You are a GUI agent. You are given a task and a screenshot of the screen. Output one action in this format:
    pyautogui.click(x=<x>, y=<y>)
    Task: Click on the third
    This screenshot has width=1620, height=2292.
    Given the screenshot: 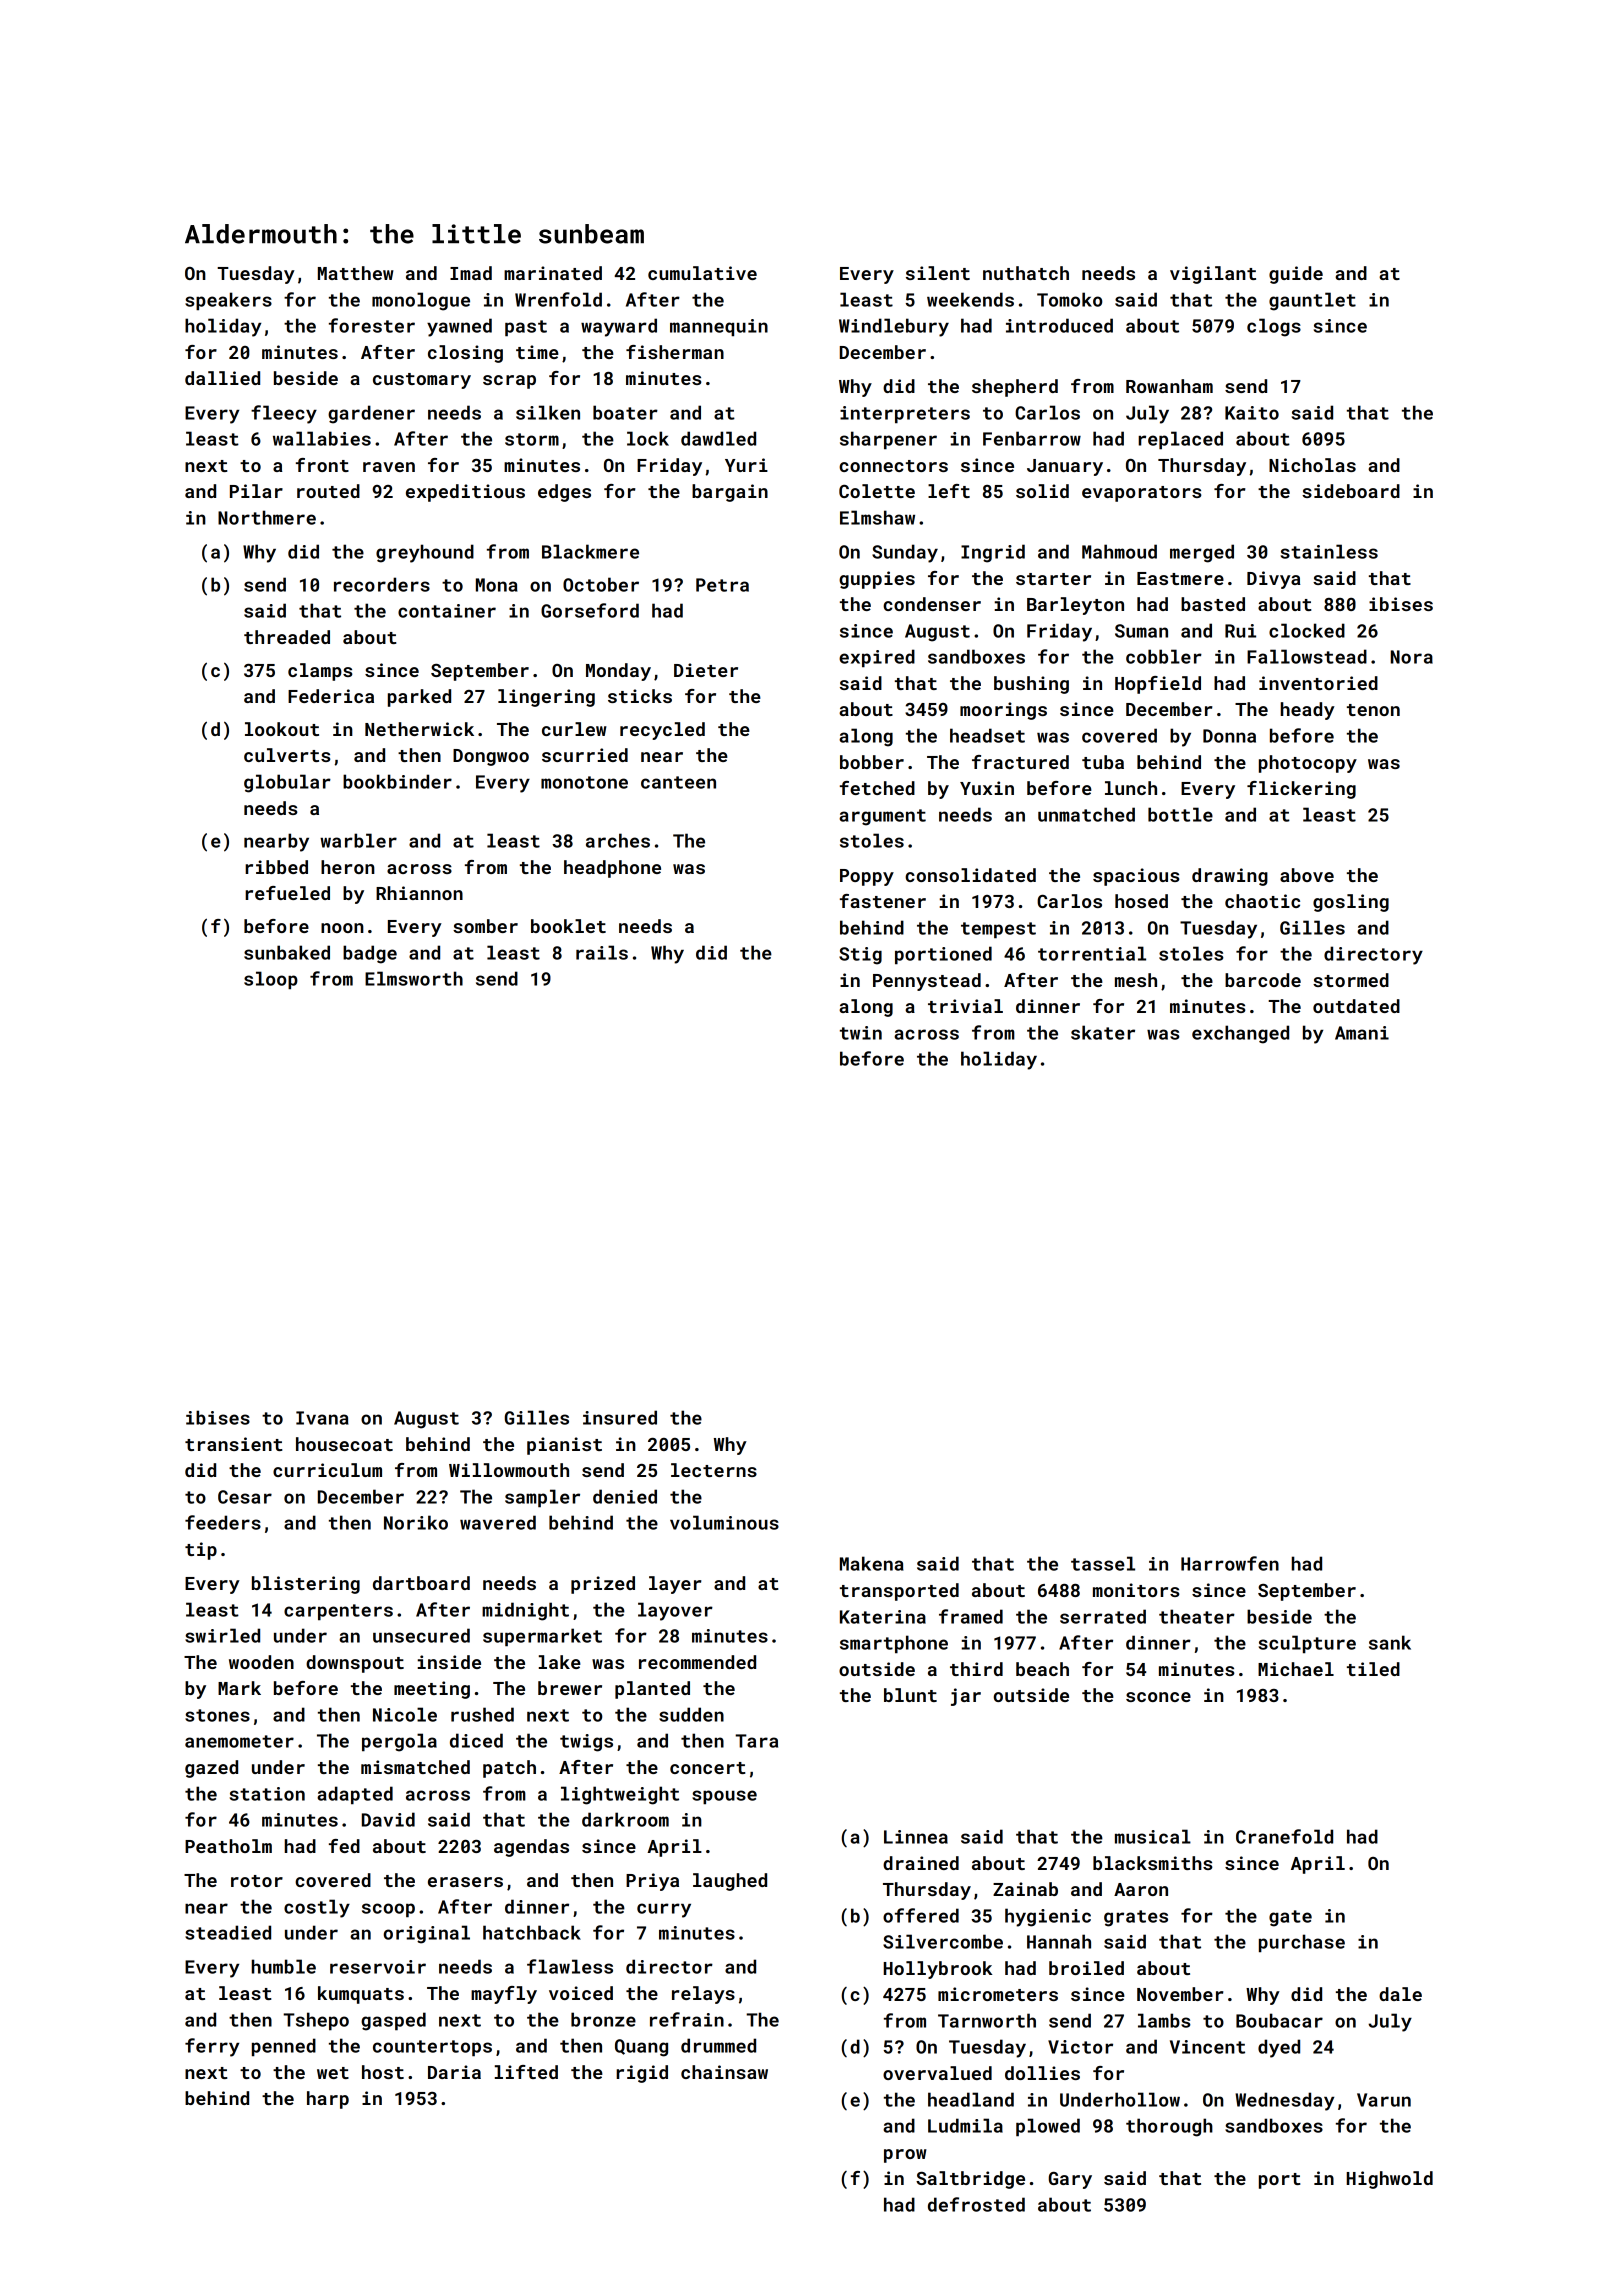 What is the action you would take?
    pyautogui.click(x=976, y=1669)
